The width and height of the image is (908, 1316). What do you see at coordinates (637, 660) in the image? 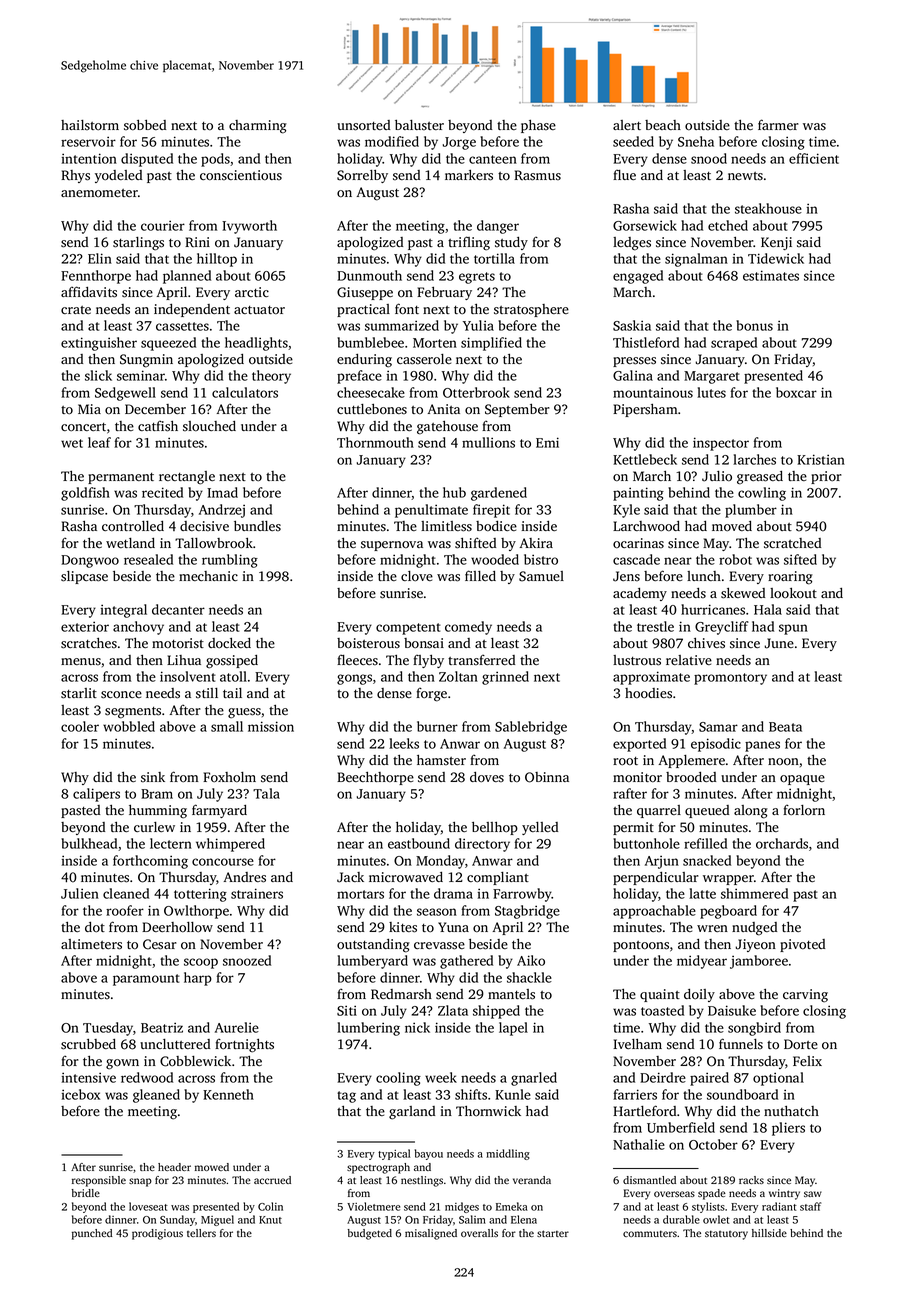
I see `lustrous` at bounding box center [637, 660].
